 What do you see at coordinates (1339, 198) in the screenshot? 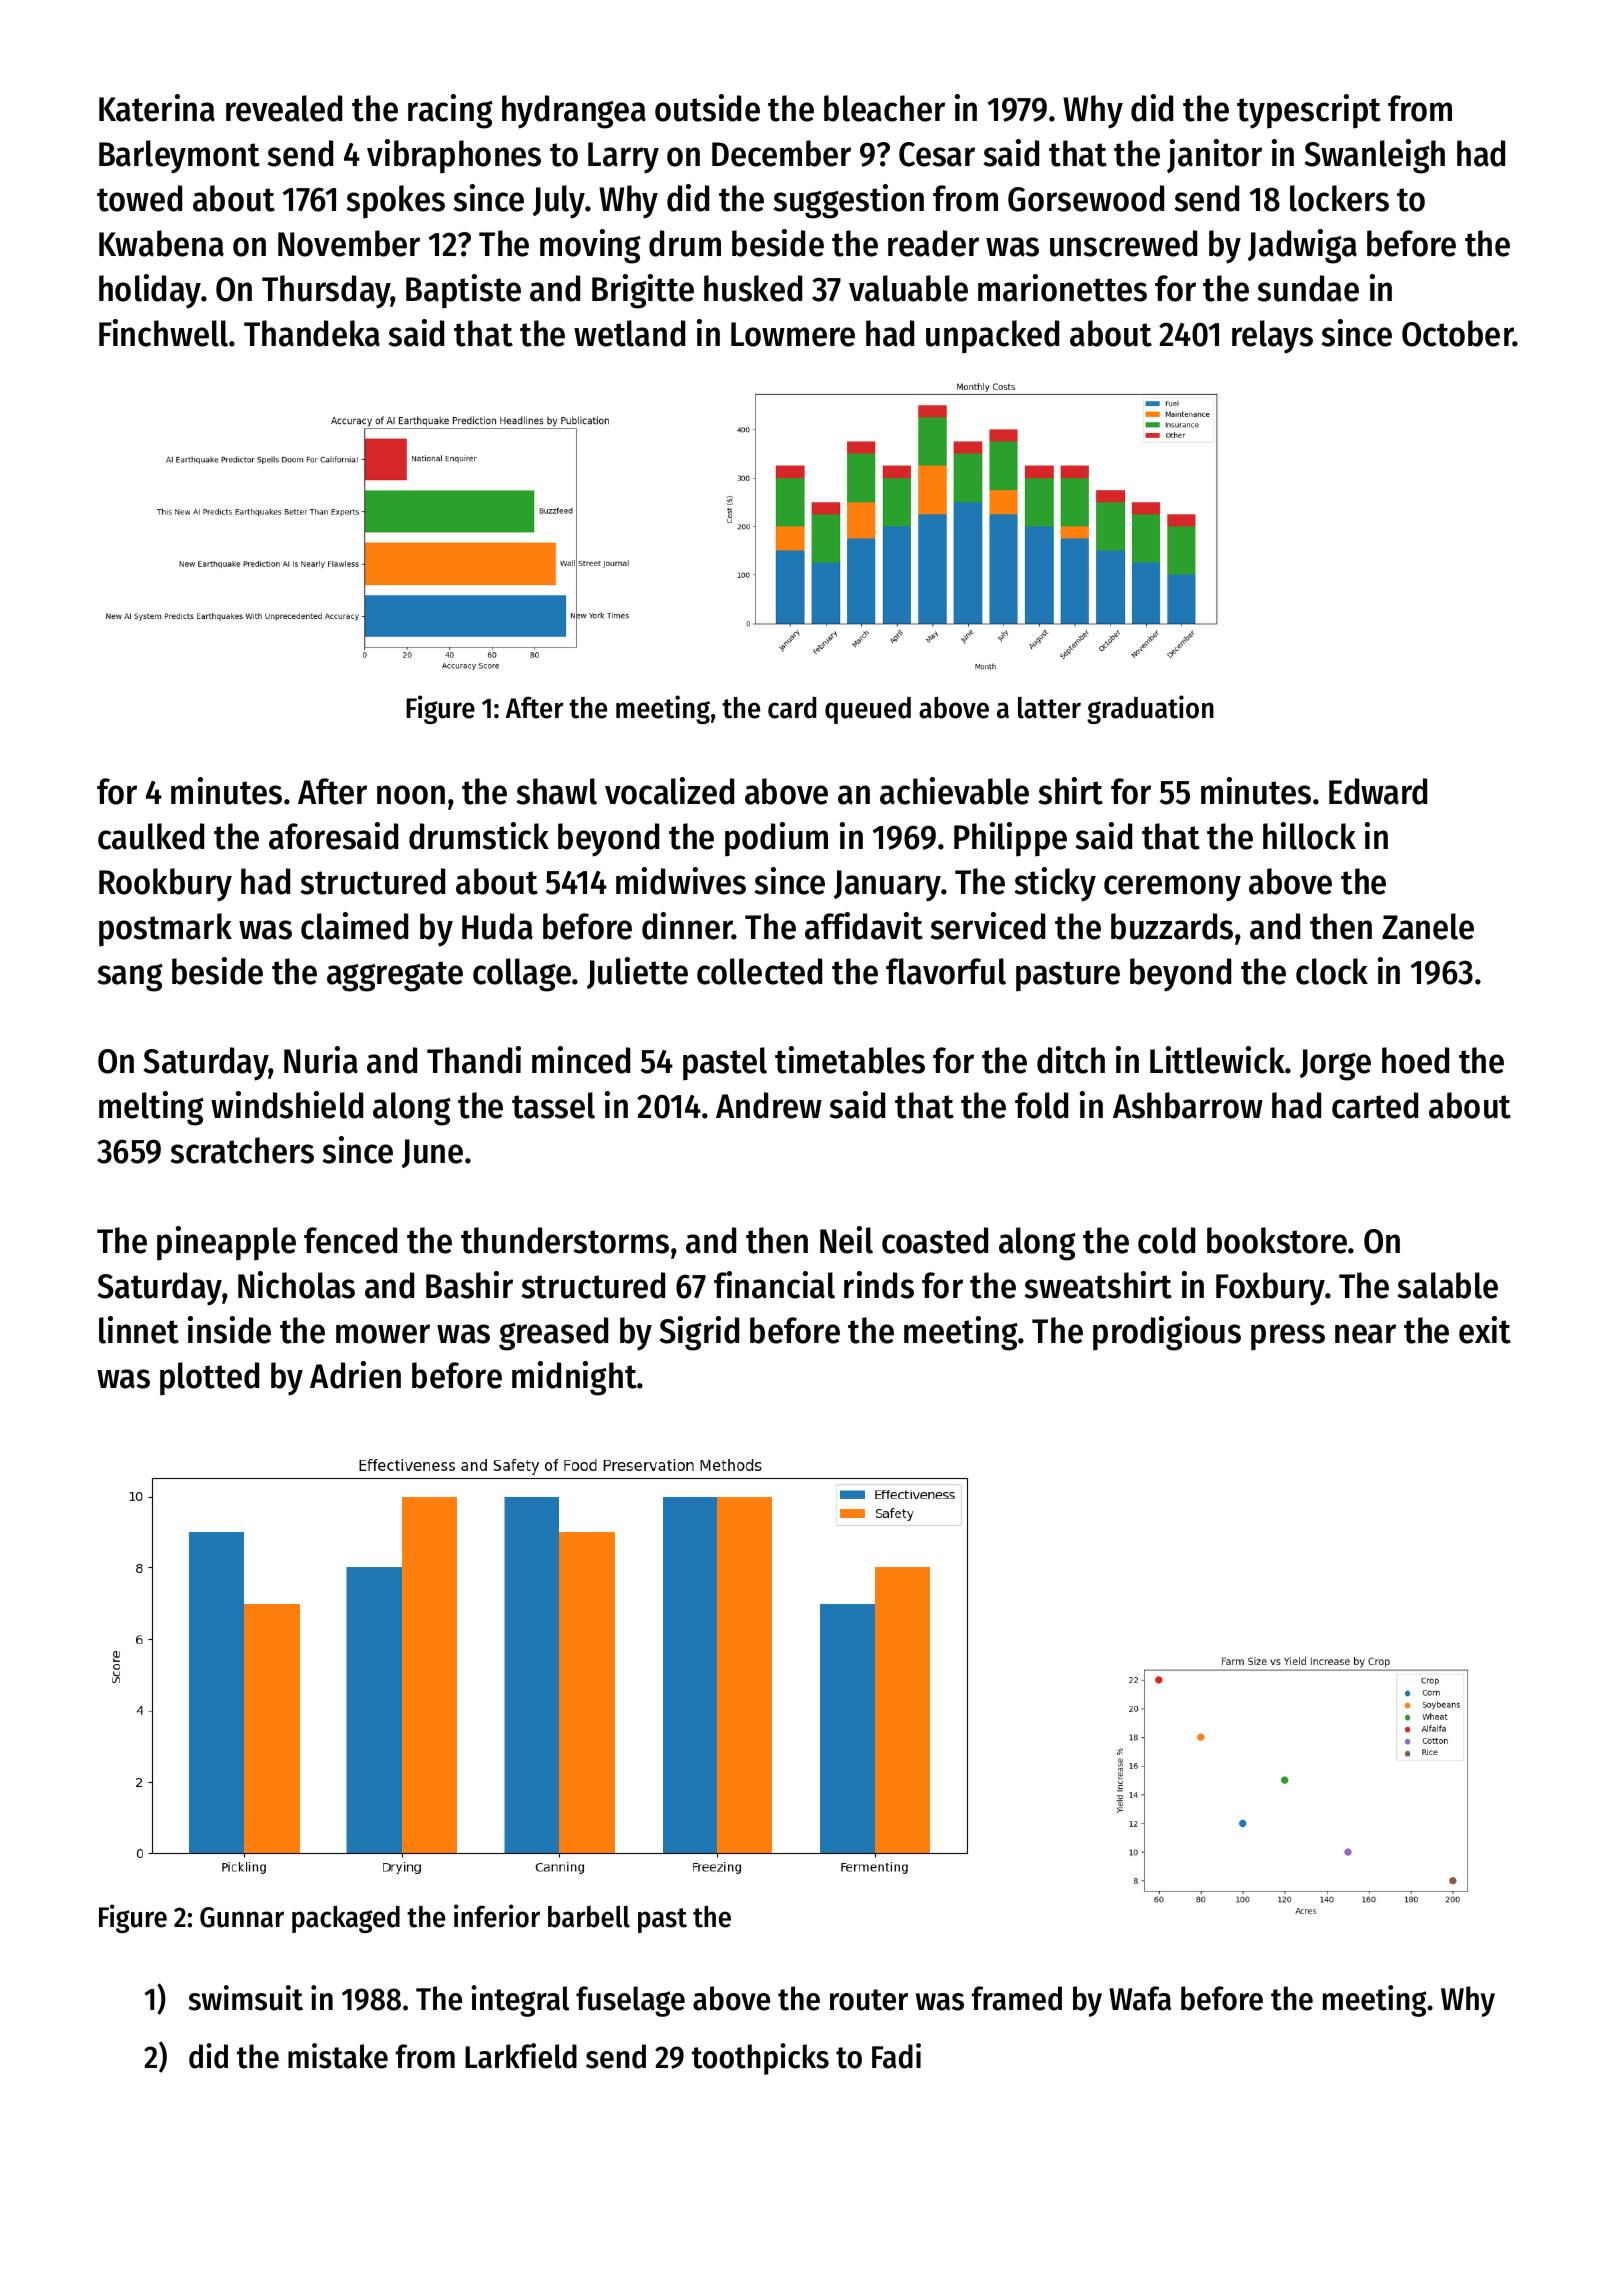
I see `lockers` at bounding box center [1339, 198].
